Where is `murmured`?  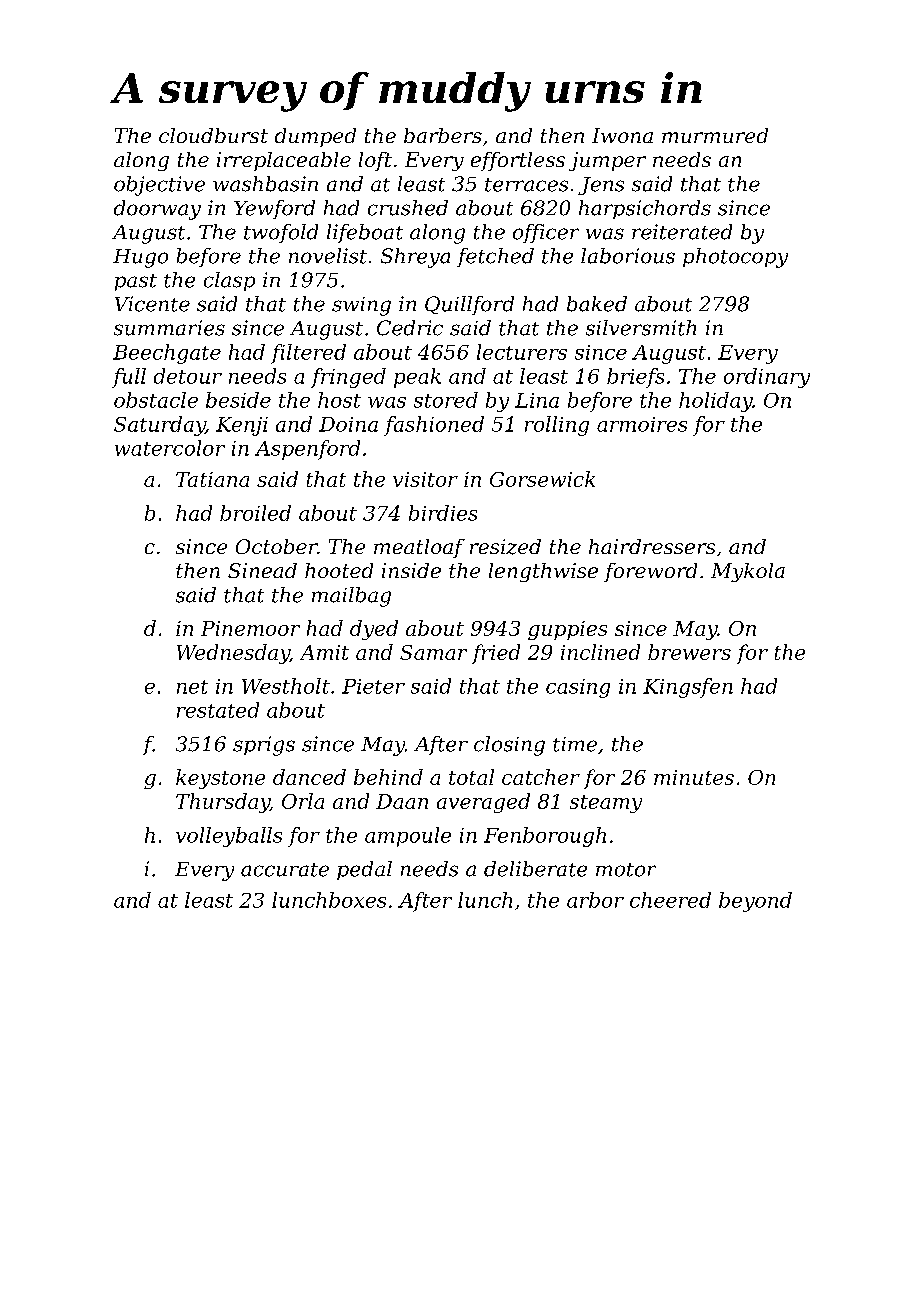 murmured is located at coordinates (715, 135).
